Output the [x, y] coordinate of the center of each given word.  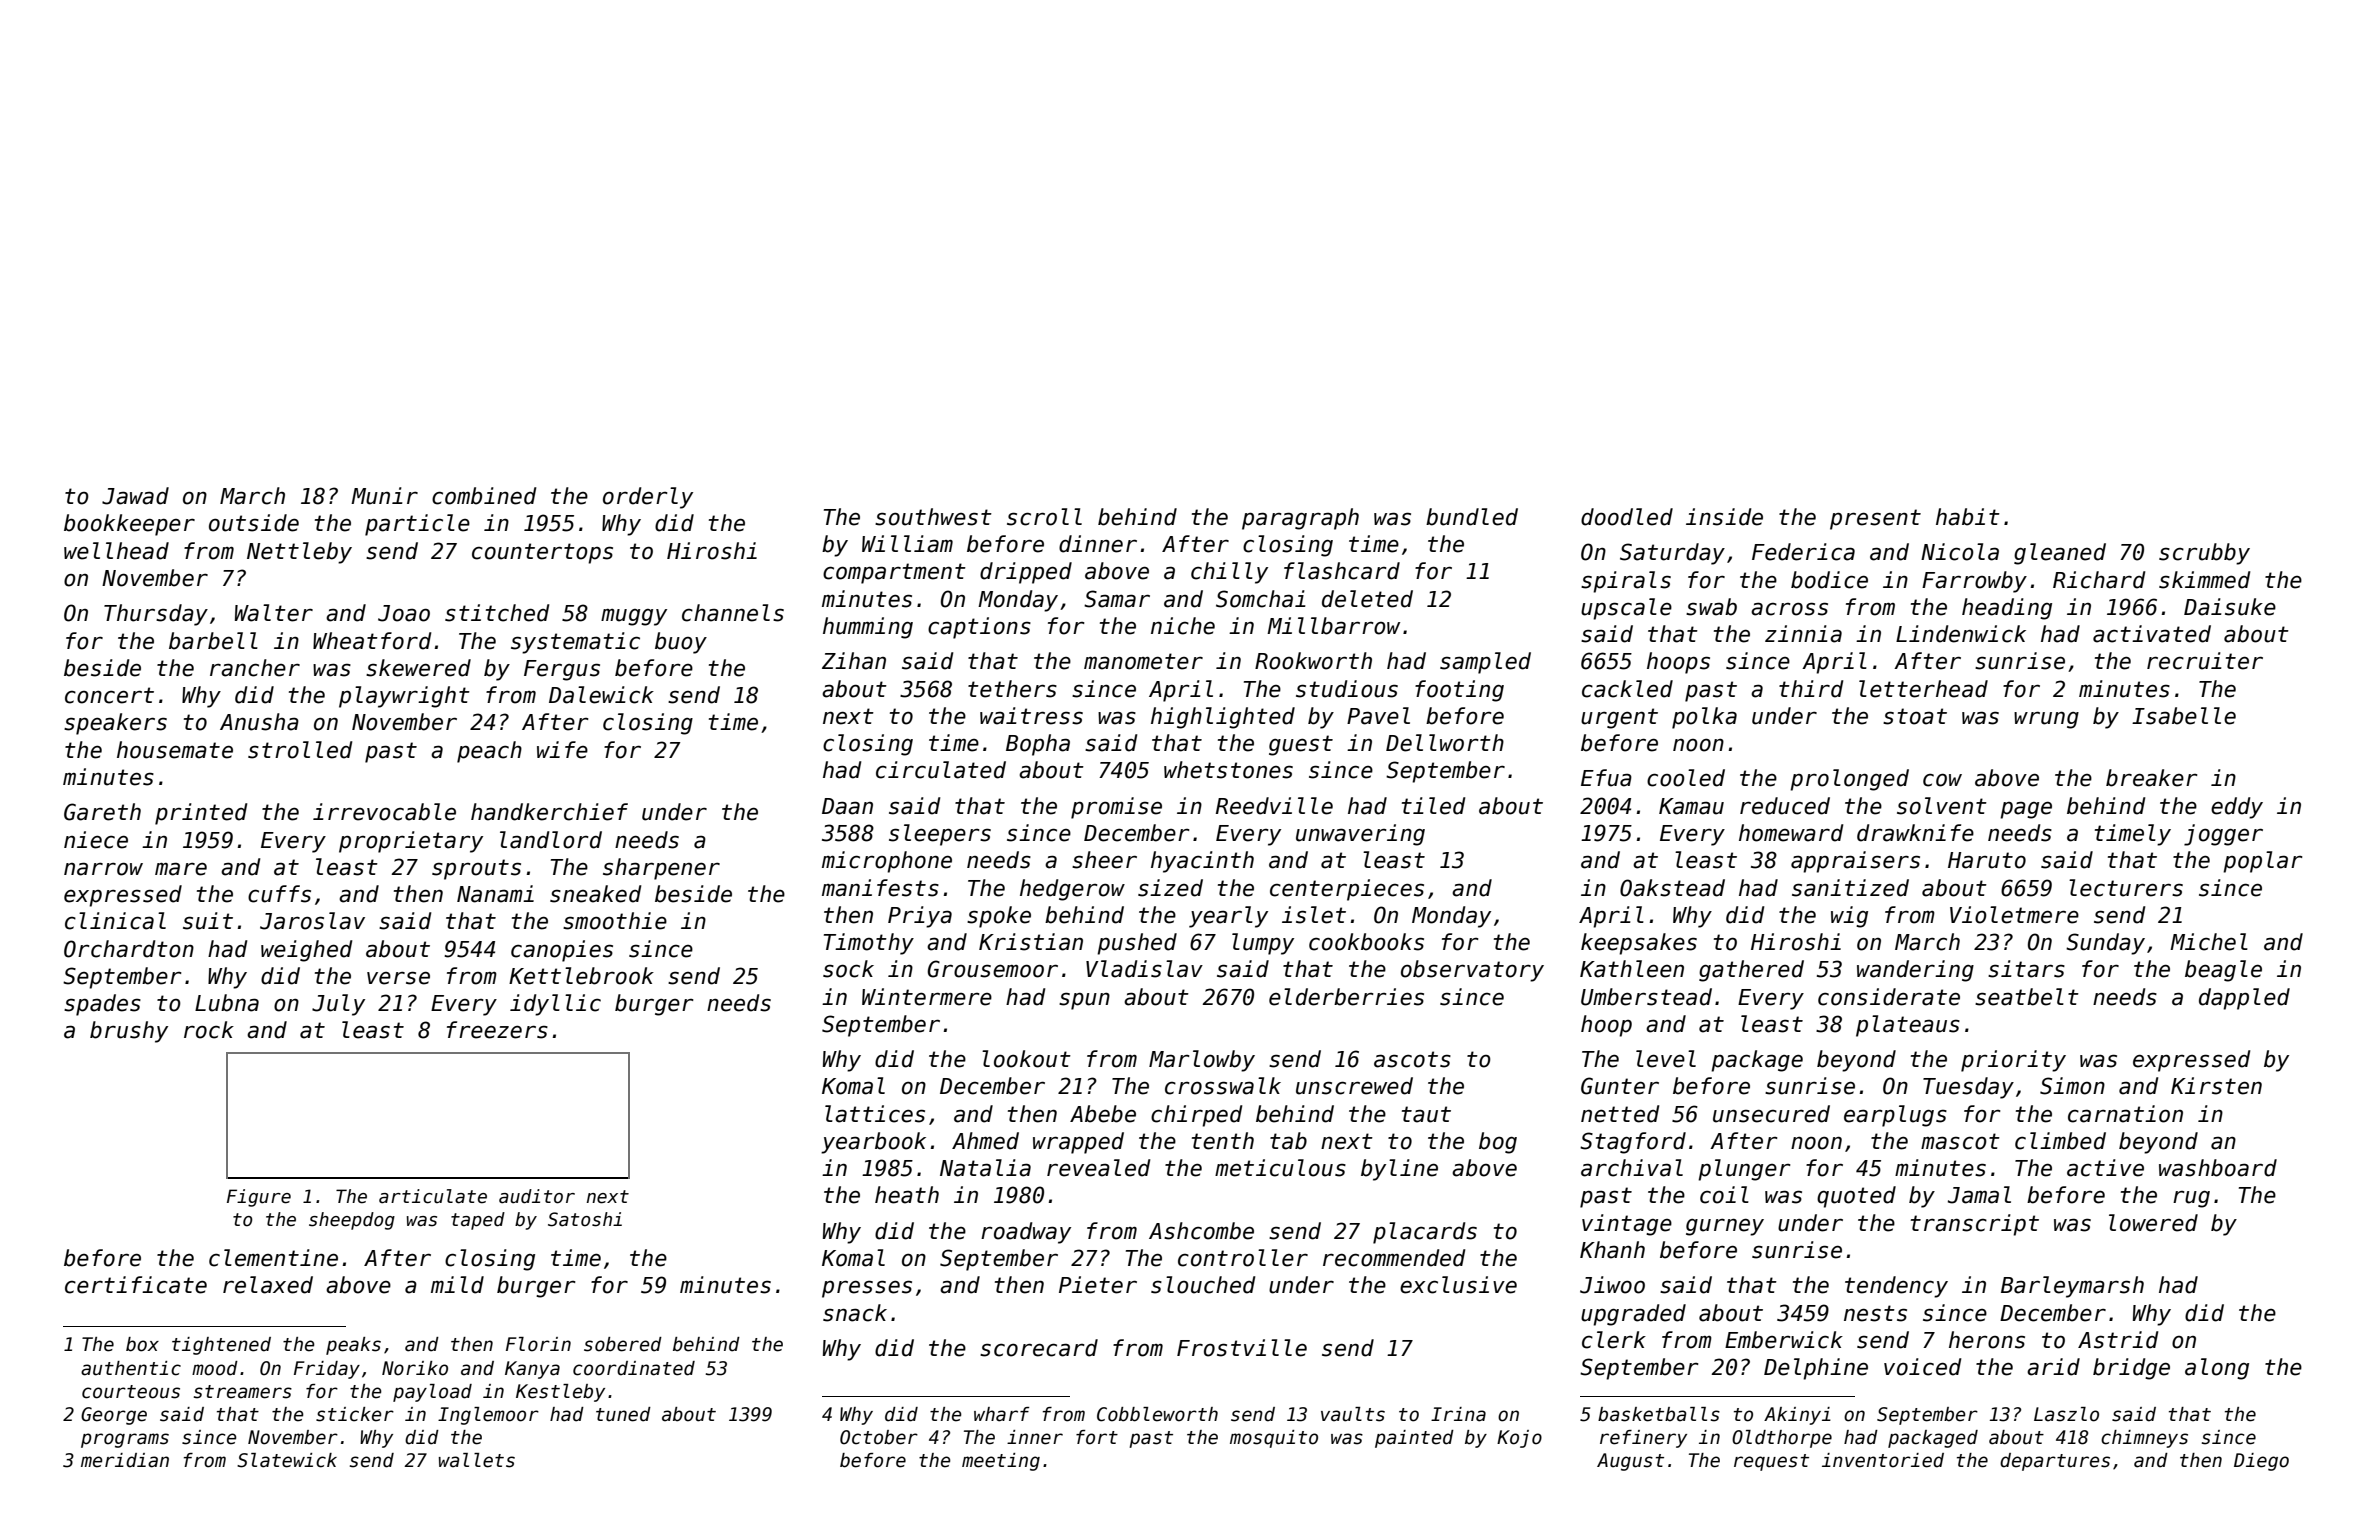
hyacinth [1202, 862]
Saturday [1672, 554]
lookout [1026, 1059]
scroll [1044, 517]
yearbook [873, 1143]
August [1630, 1462]
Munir [384, 496]
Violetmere [2014, 915]
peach [489, 752]
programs [125, 1440]
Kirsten [2216, 1086]
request [1771, 1462]
